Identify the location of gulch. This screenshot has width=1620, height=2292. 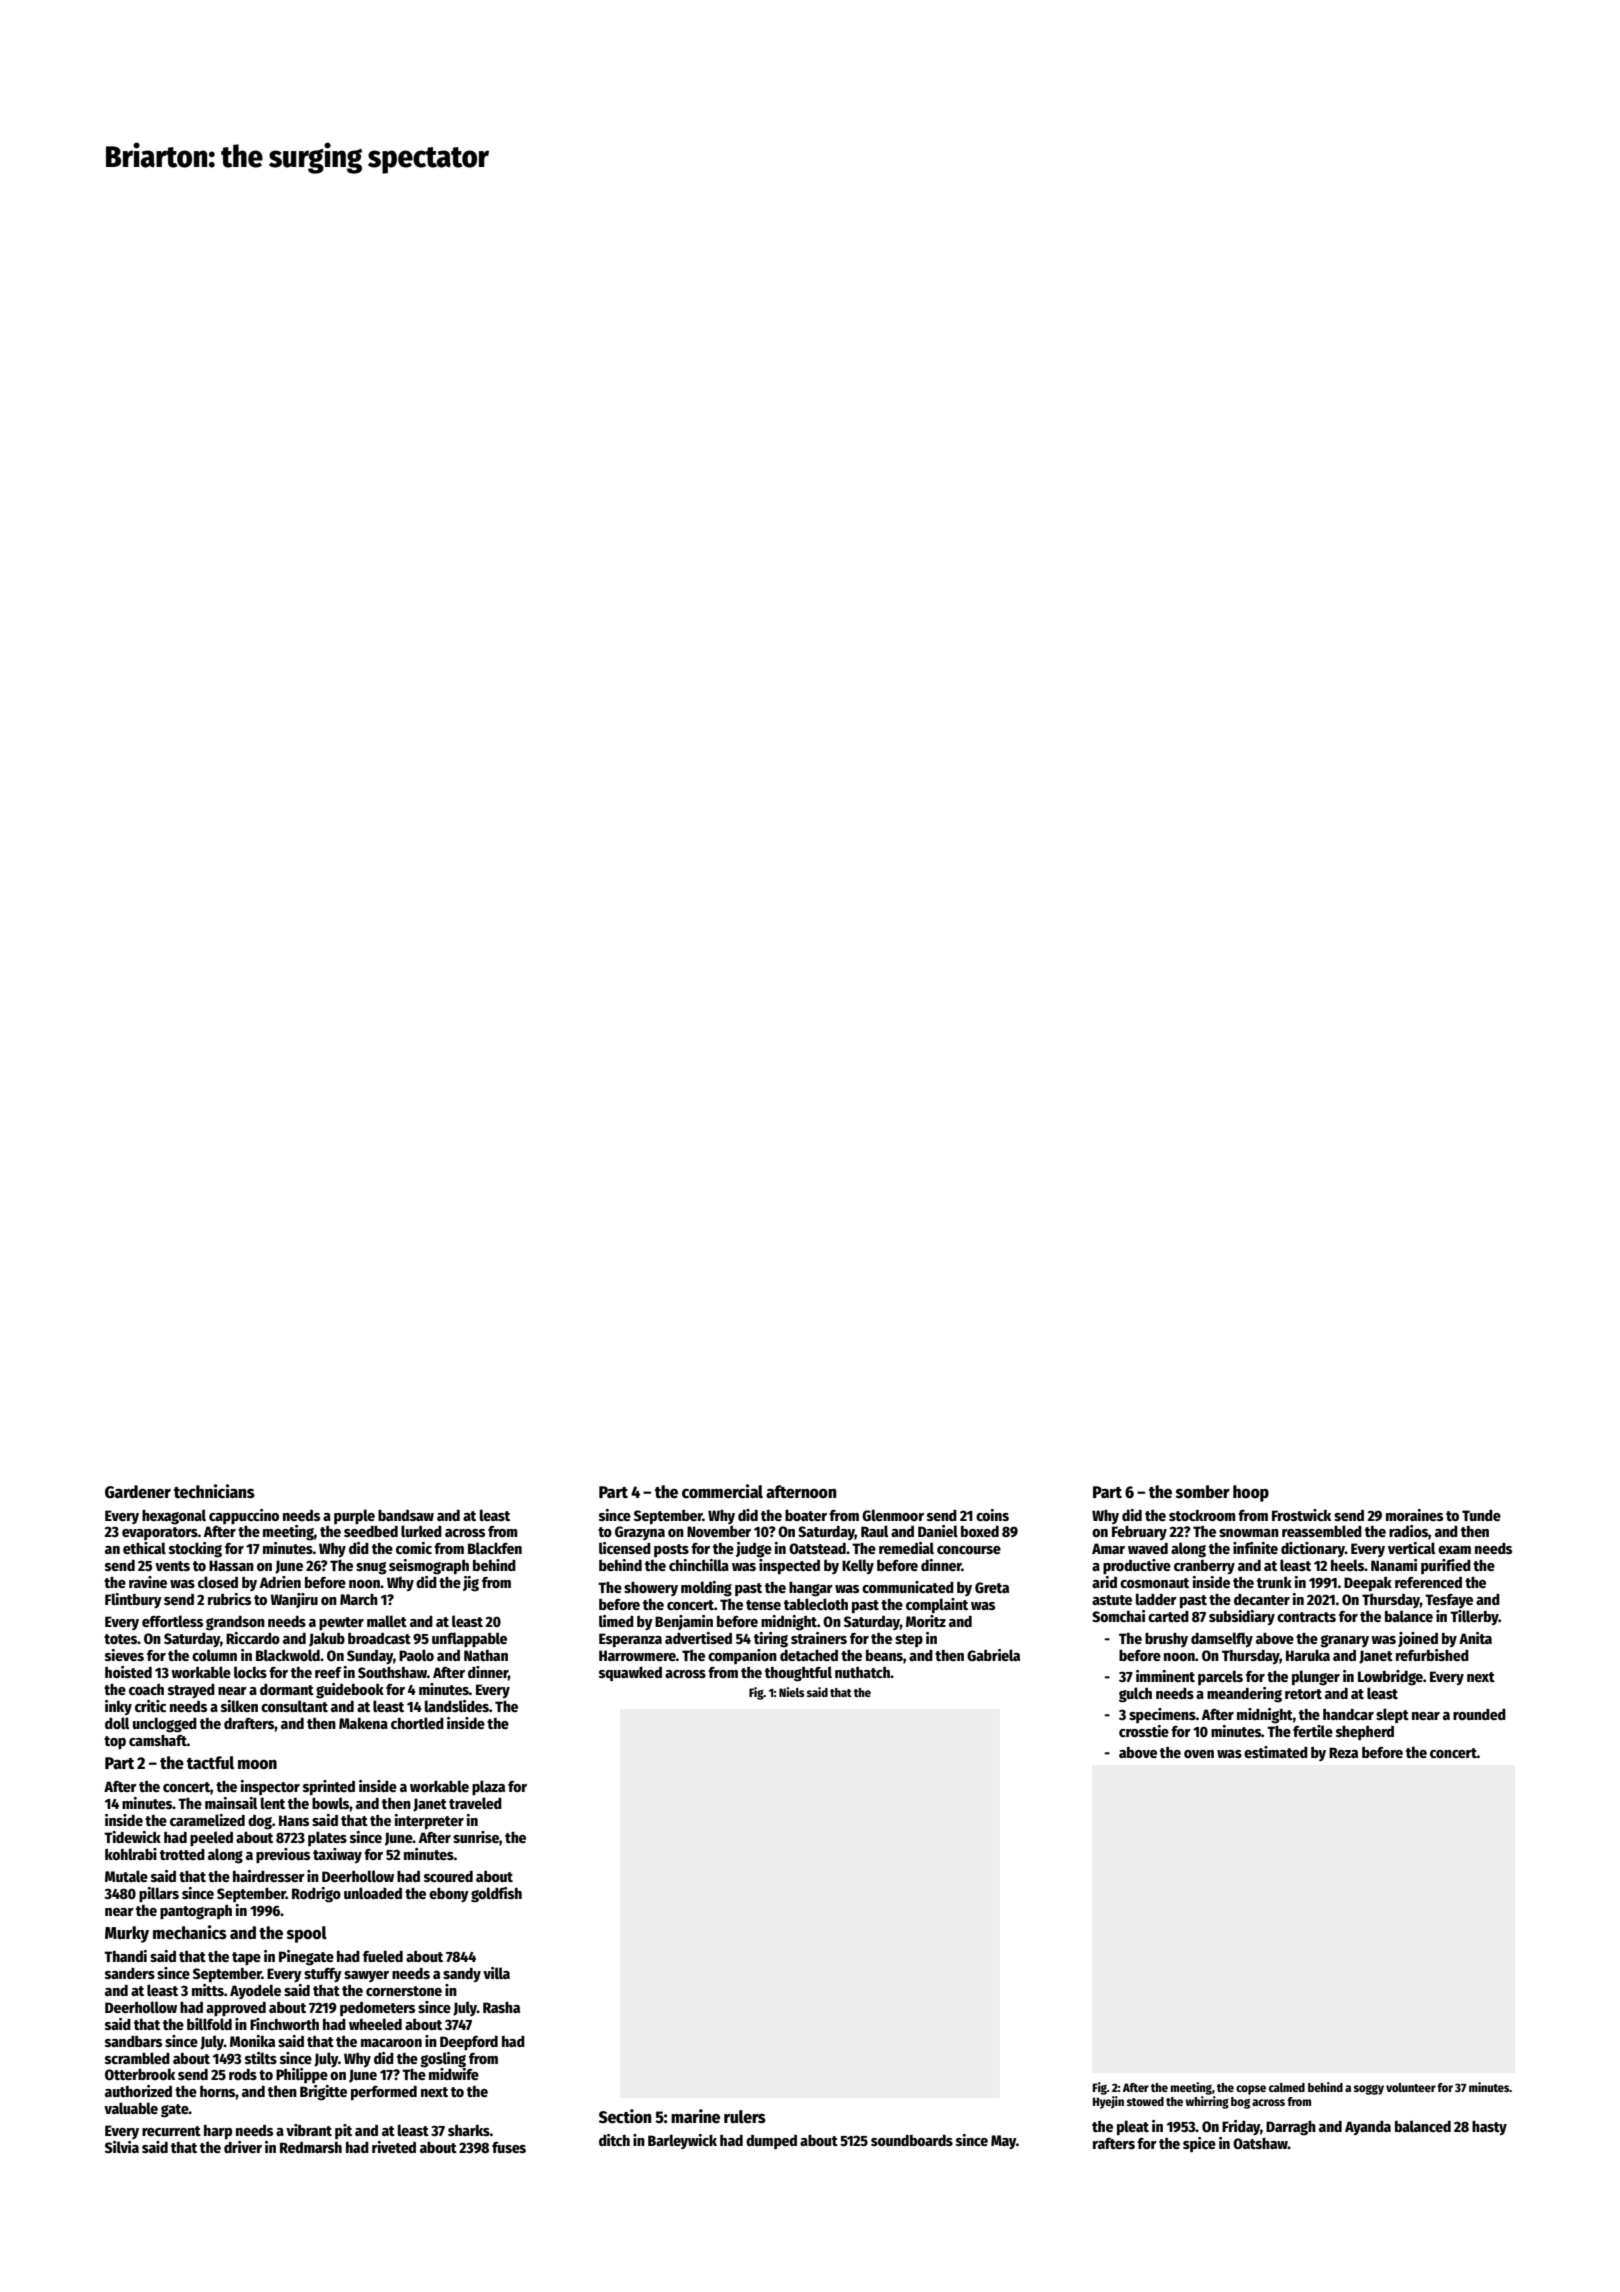
(1135, 1695).
